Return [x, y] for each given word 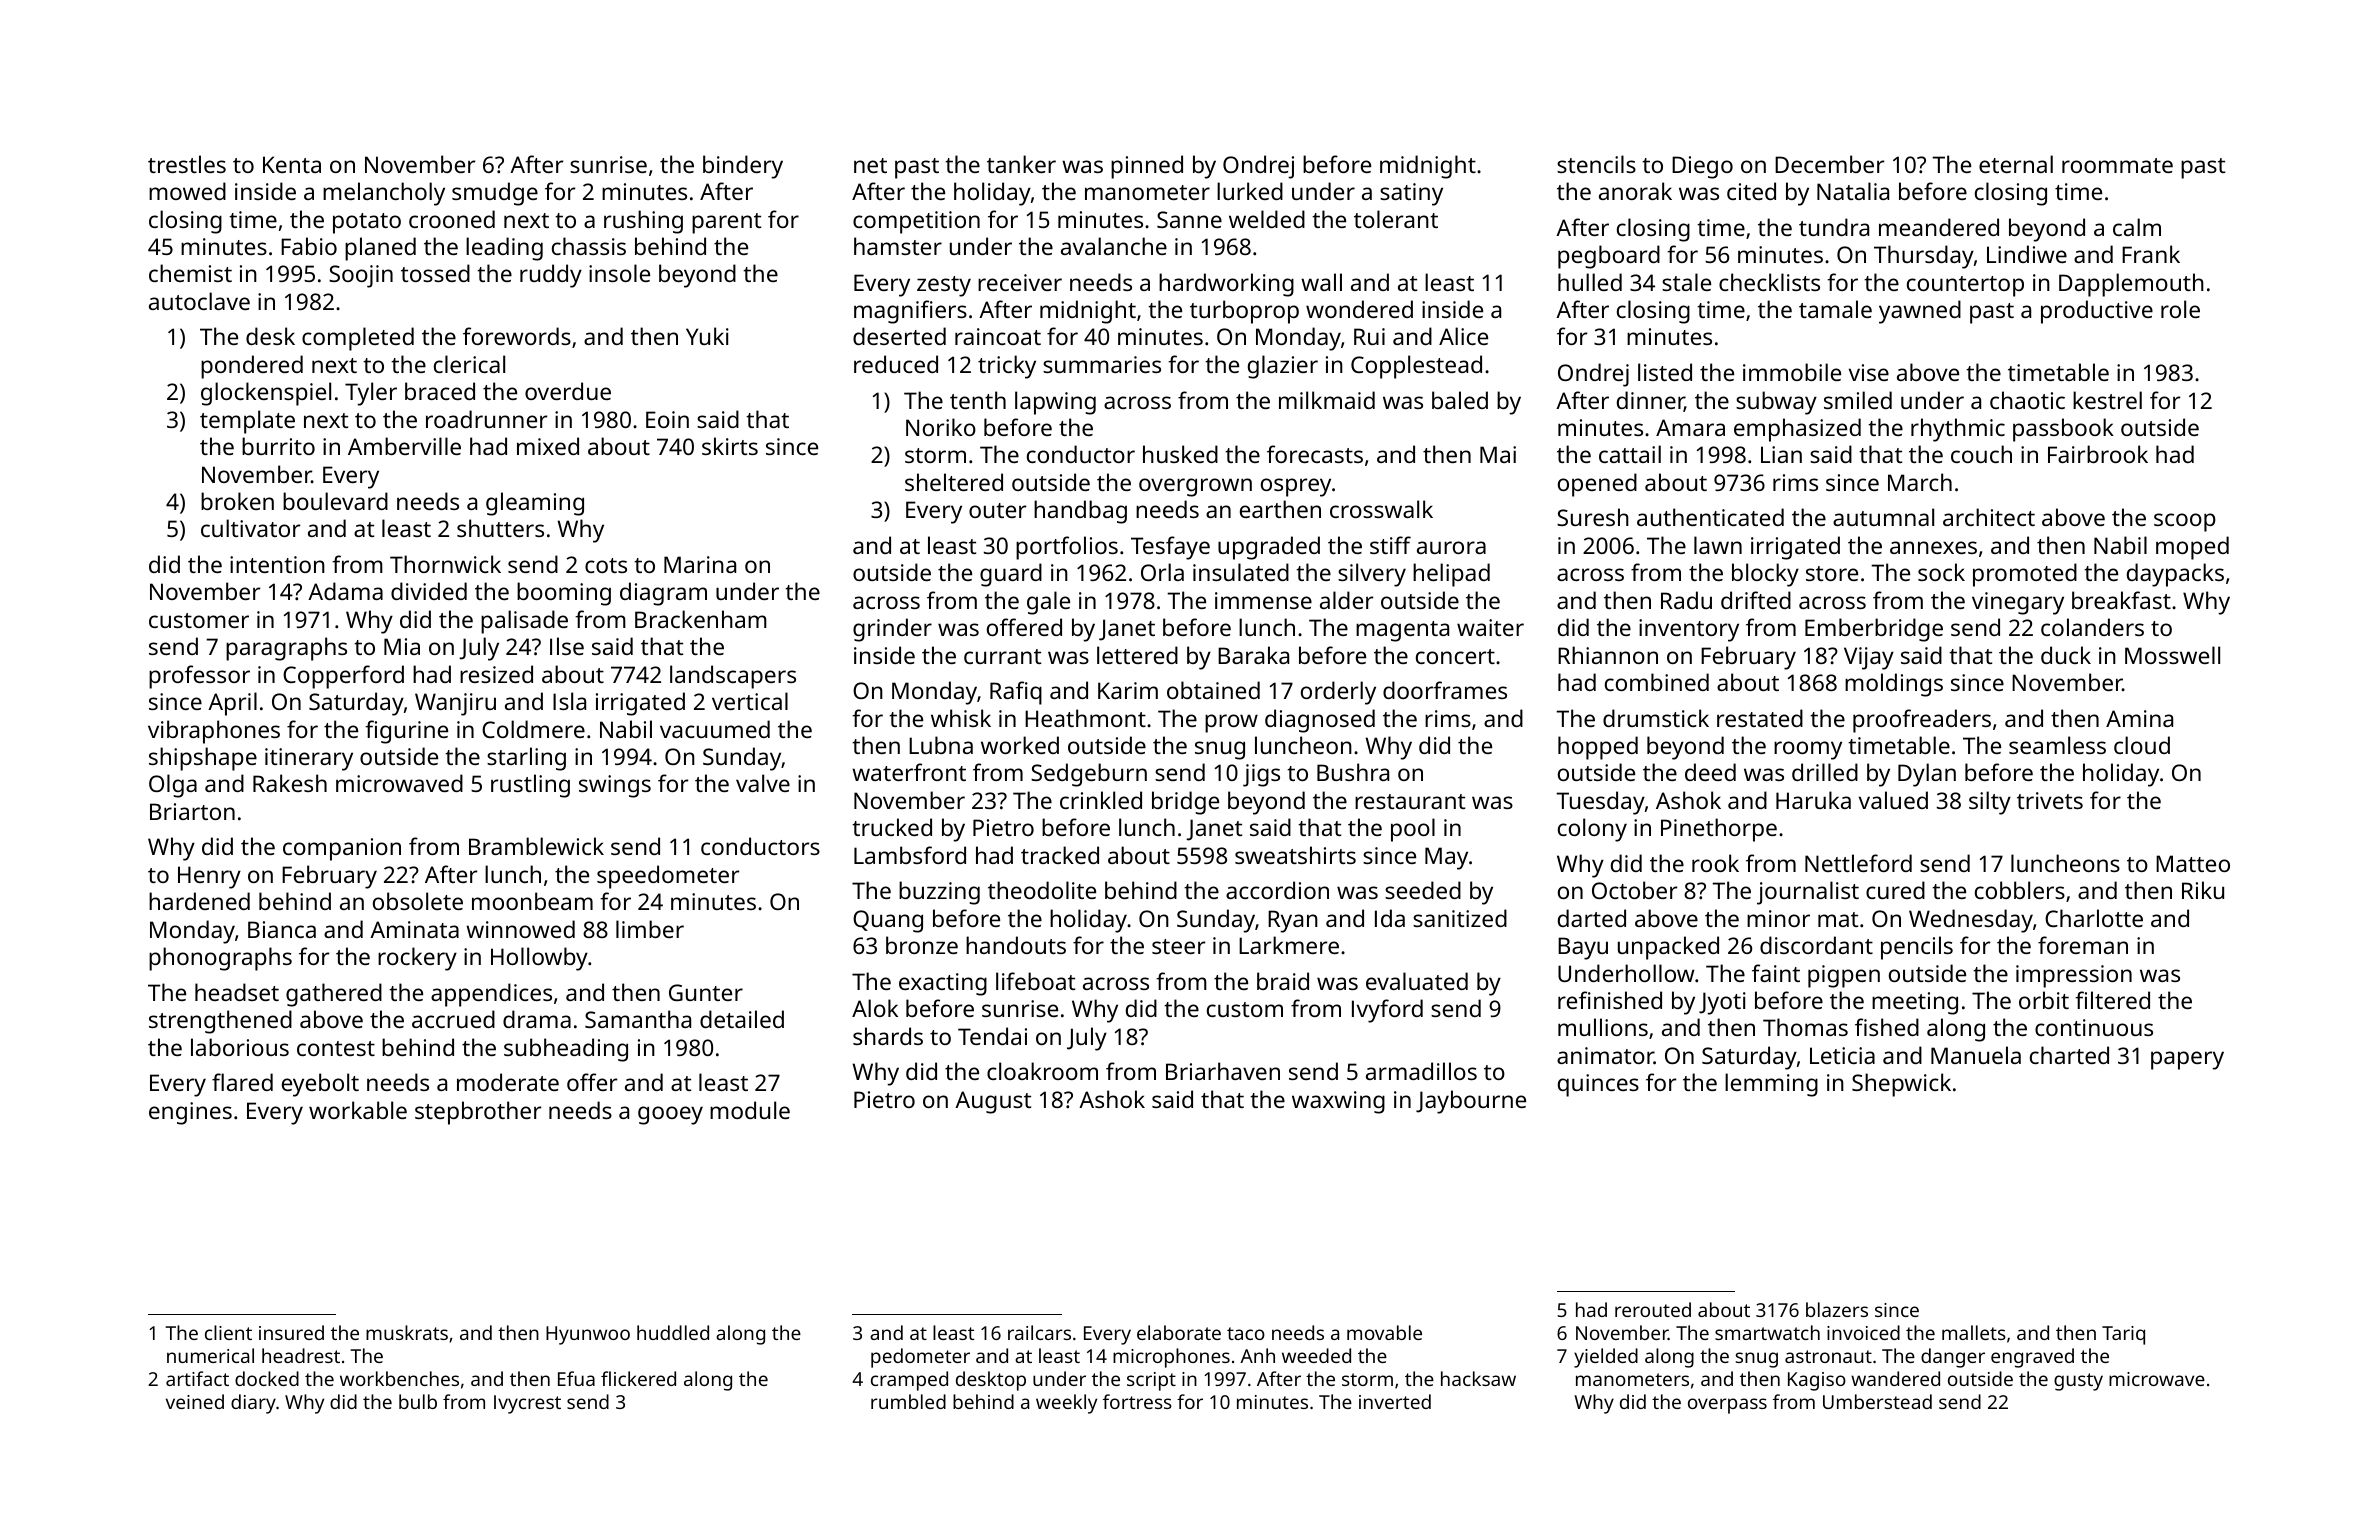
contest [336, 1048]
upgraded [1269, 548]
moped [2192, 548]
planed [380, 249]
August [993, 1102]
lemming [1771, 1085]
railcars [1039, 1332]
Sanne [1189, 219]
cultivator [250, 528]
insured [291, 1332]
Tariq [2123, 1335]
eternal [2016, 164]
